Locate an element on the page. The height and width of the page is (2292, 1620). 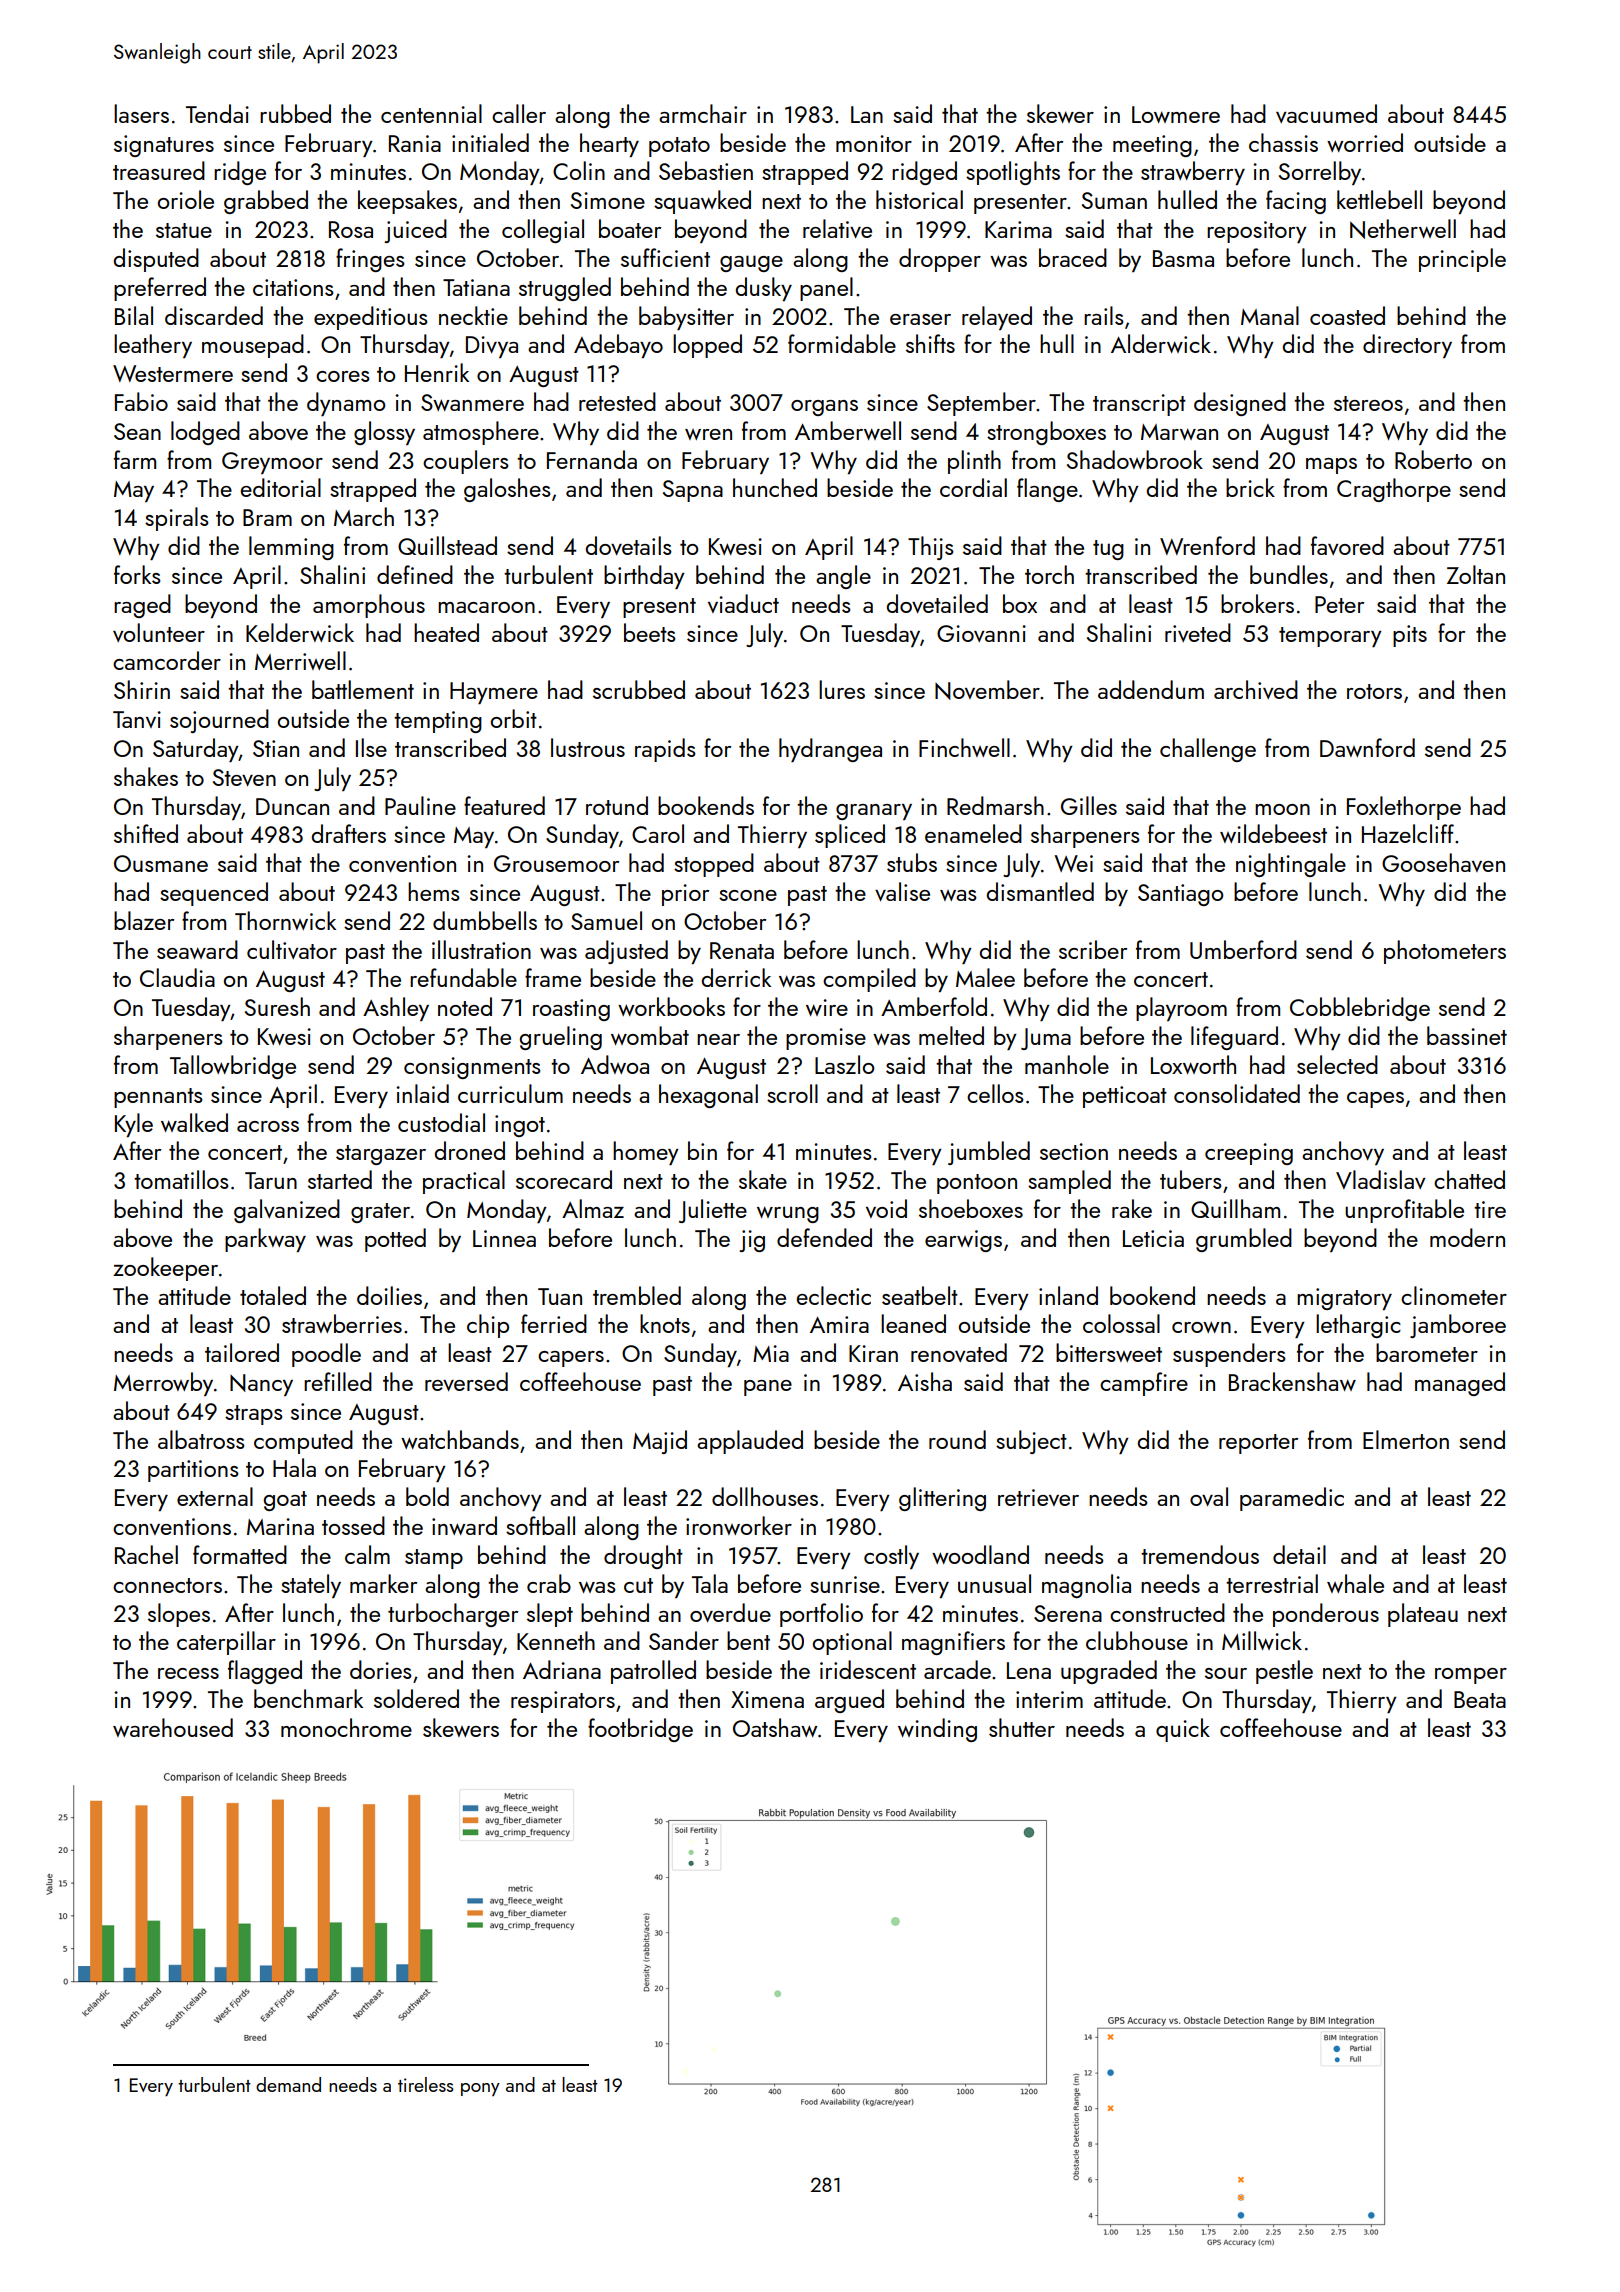
quick is located at coordinates (1183, 1730).
